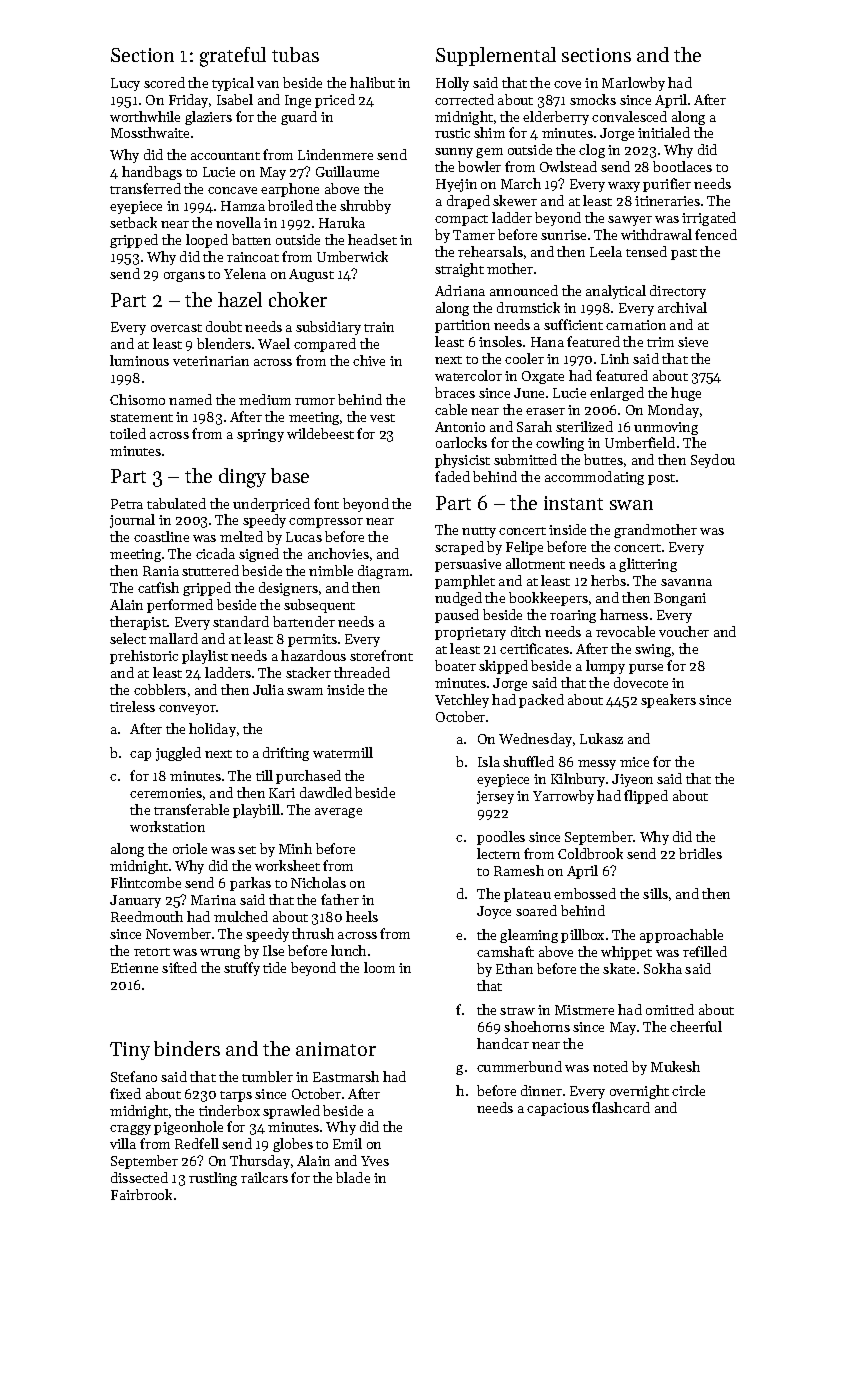 This document has height=1400, width=849. What do you see at coordinates (125, 84) in the document?
I see `Lucy` at bounding box center [125, 84].
